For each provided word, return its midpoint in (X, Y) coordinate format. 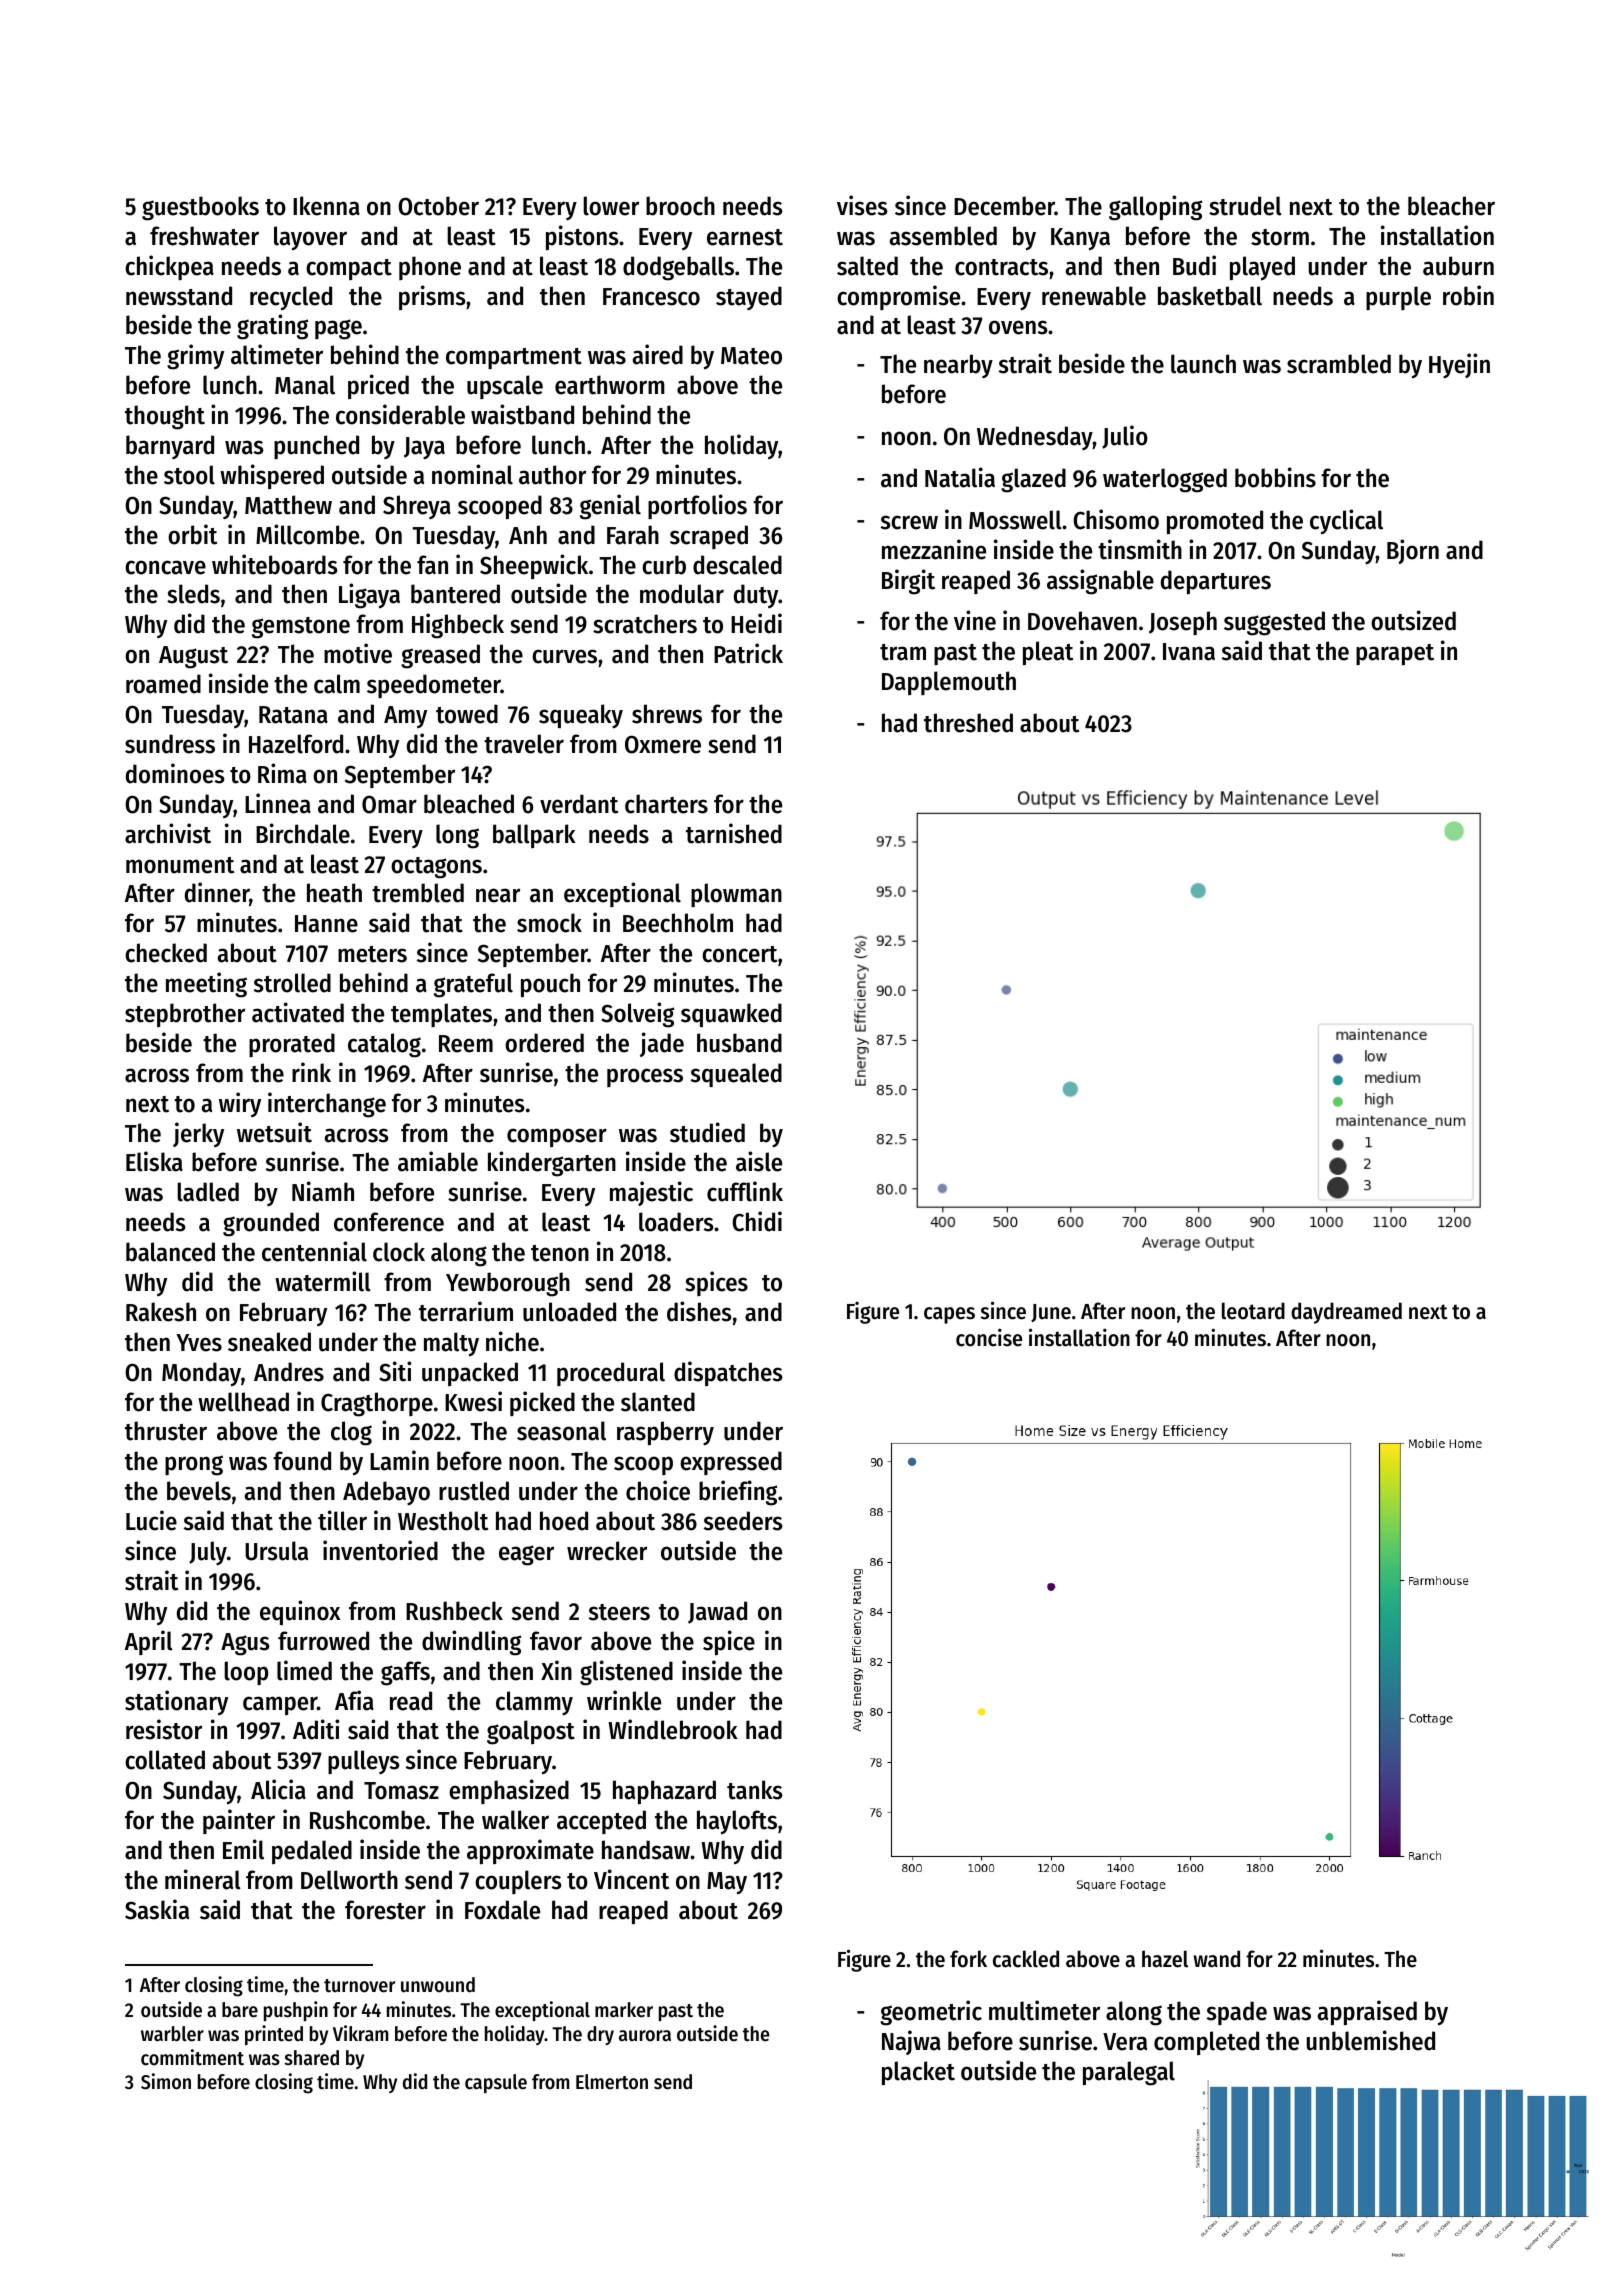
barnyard (170, 447)
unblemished (1371, 2040)
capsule (496, 2083)
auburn (1458, 266)
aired (658, 354)
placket (918, 2073)
